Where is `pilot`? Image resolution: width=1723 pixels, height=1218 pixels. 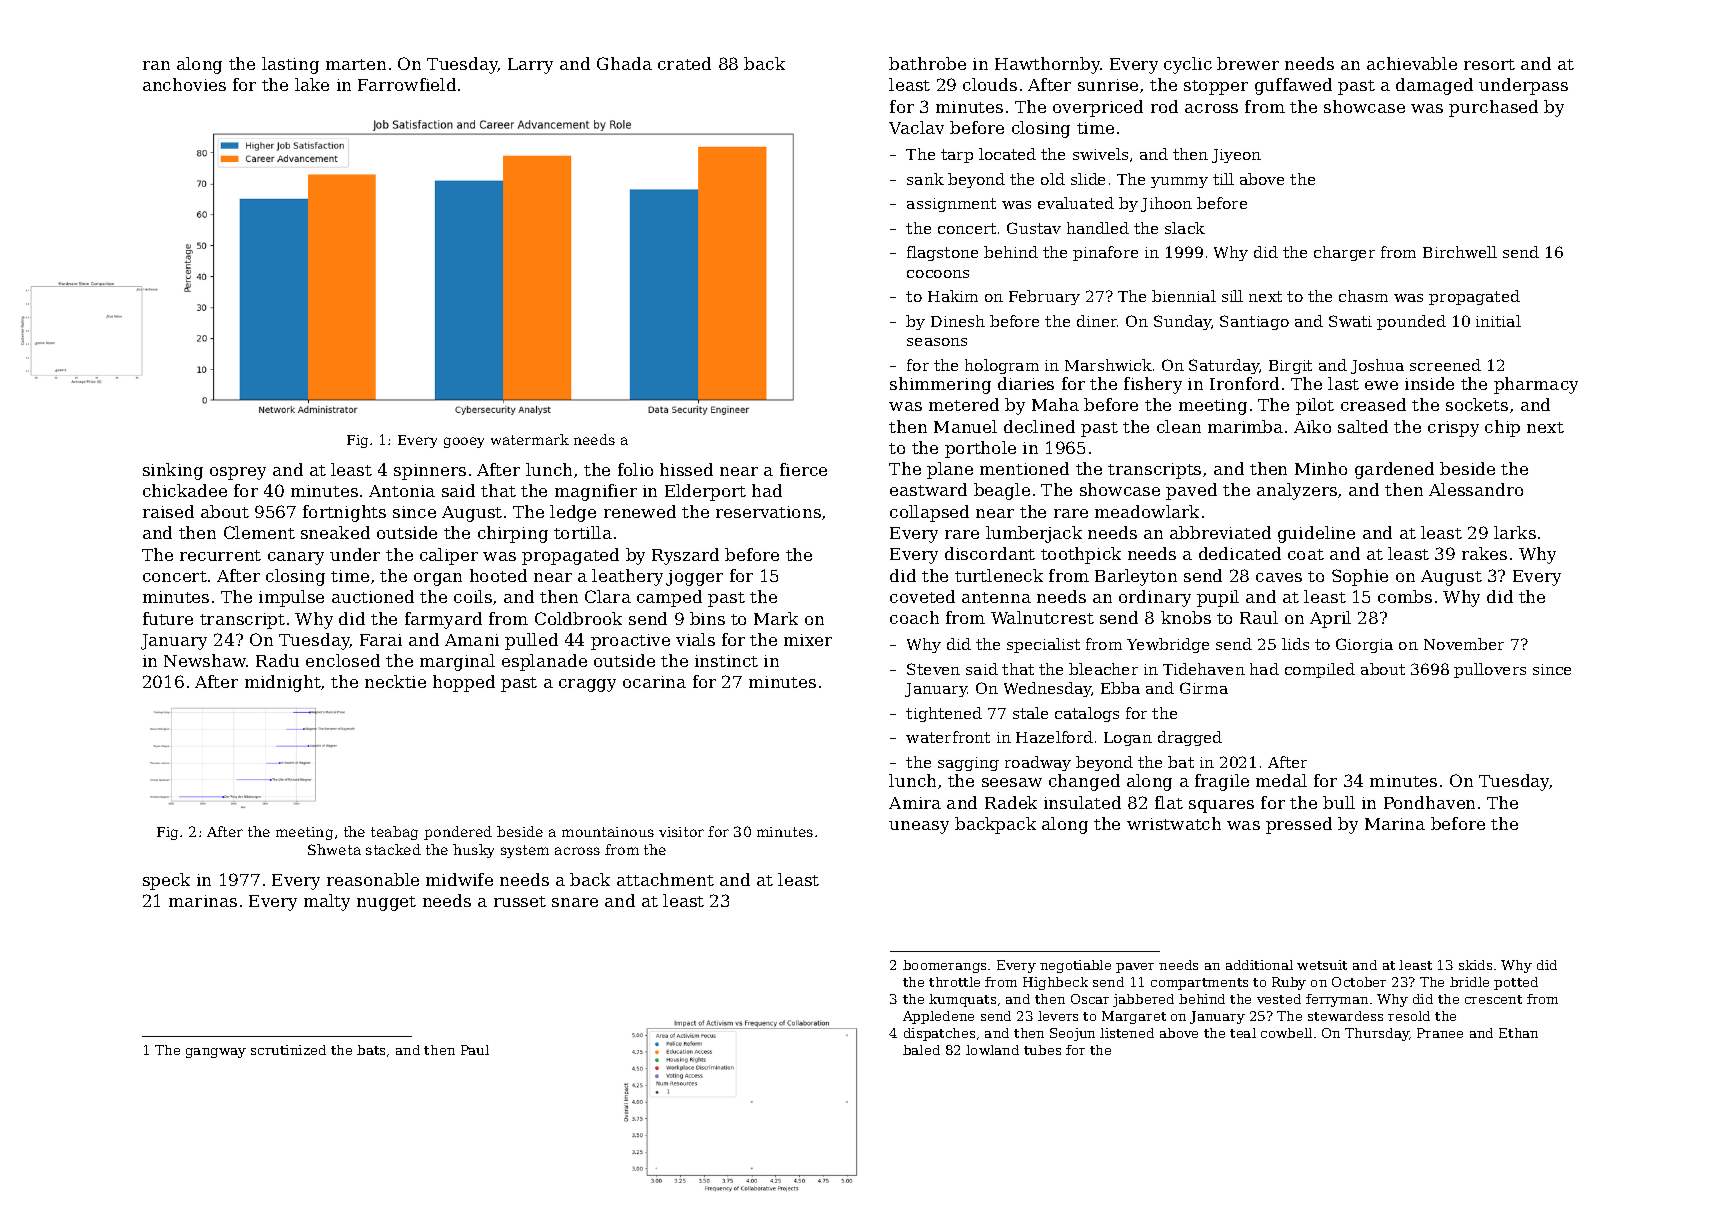
pilot is located at coordinates (1315, 406).
